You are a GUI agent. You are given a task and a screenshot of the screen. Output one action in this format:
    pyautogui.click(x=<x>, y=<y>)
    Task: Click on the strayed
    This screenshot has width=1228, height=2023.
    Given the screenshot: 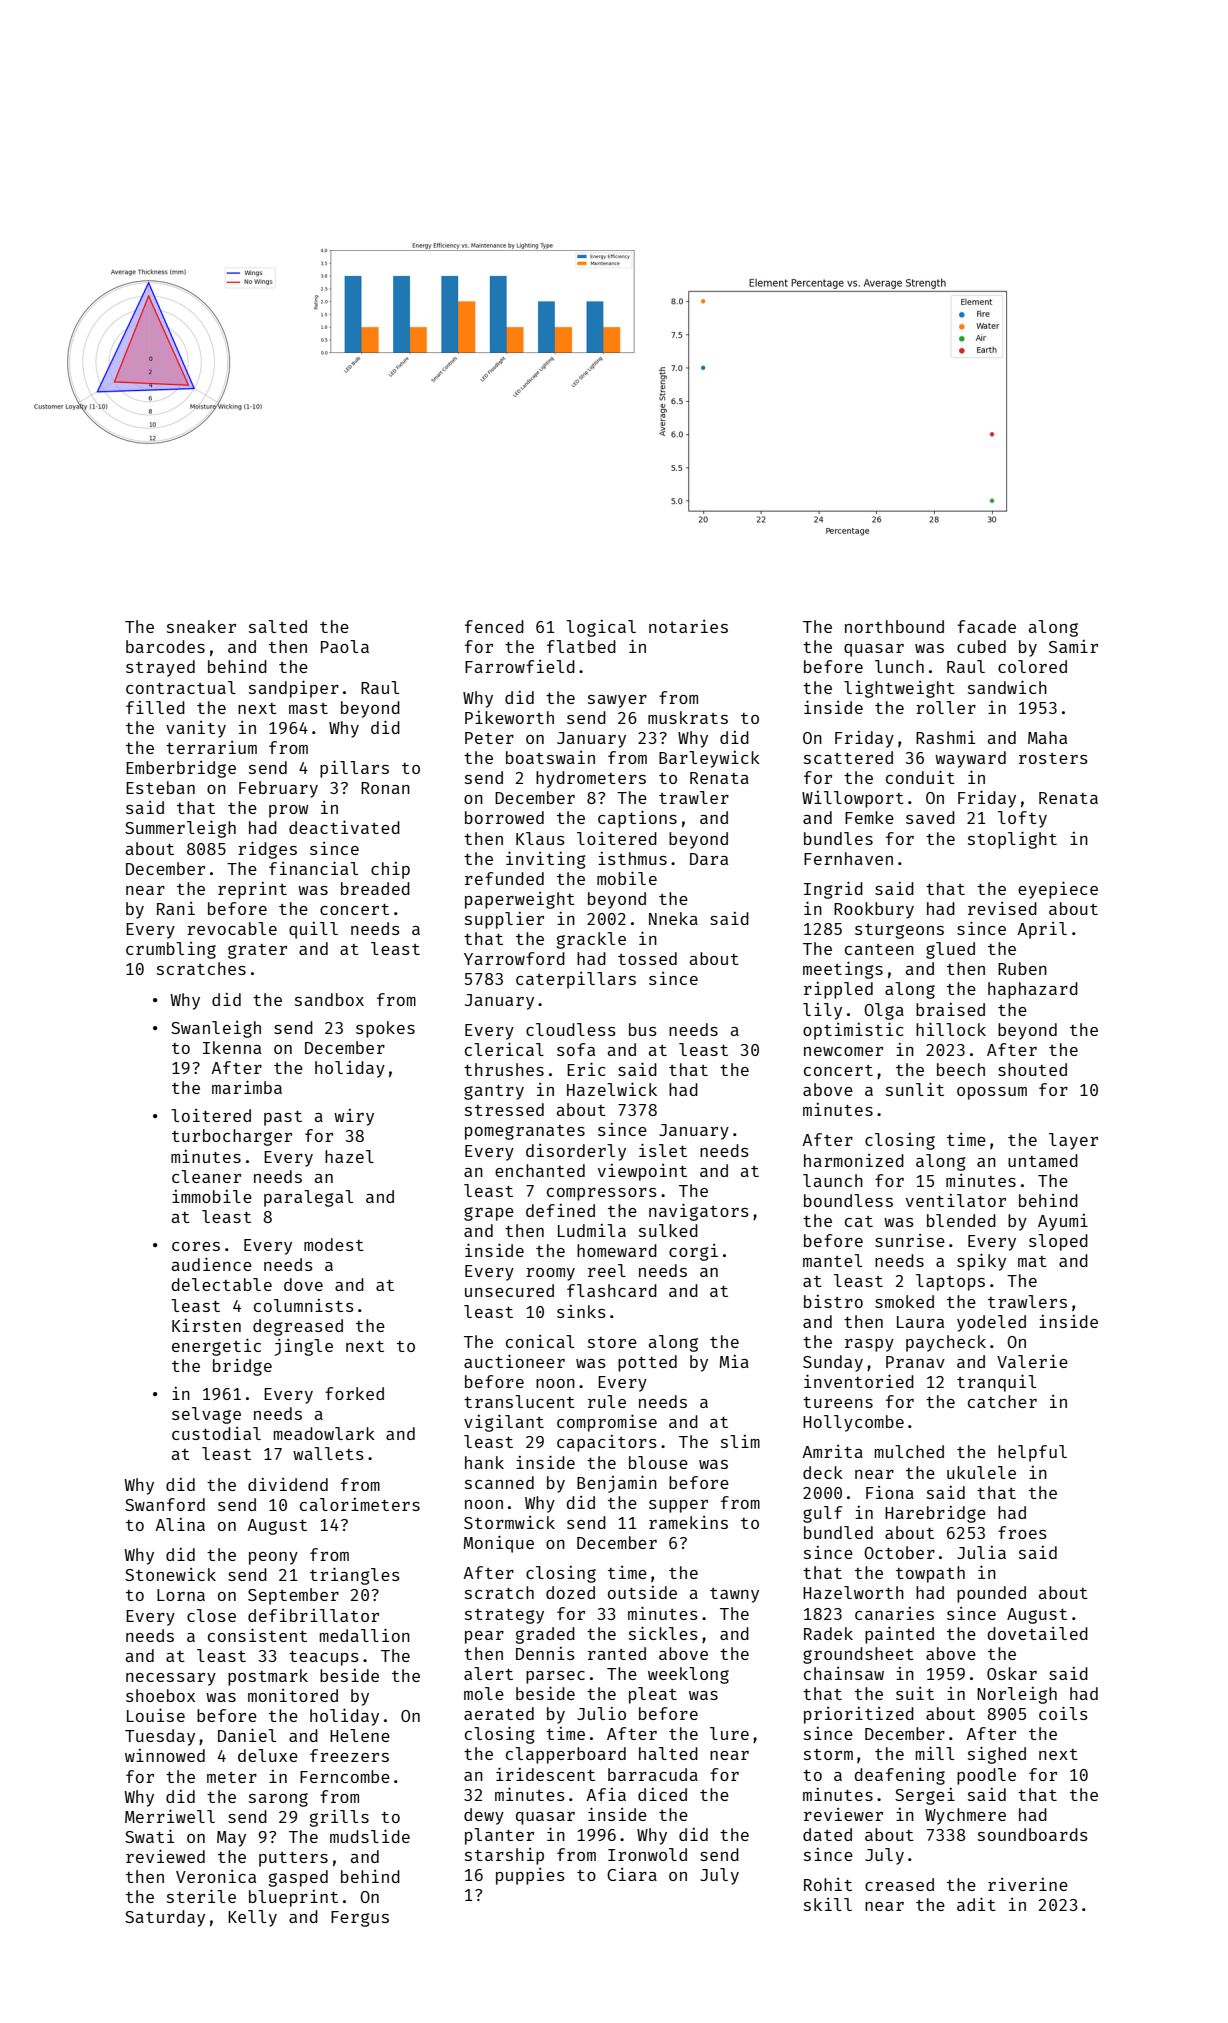 What is the action you would take?
    pyautogui.click(x=160, y=668)
